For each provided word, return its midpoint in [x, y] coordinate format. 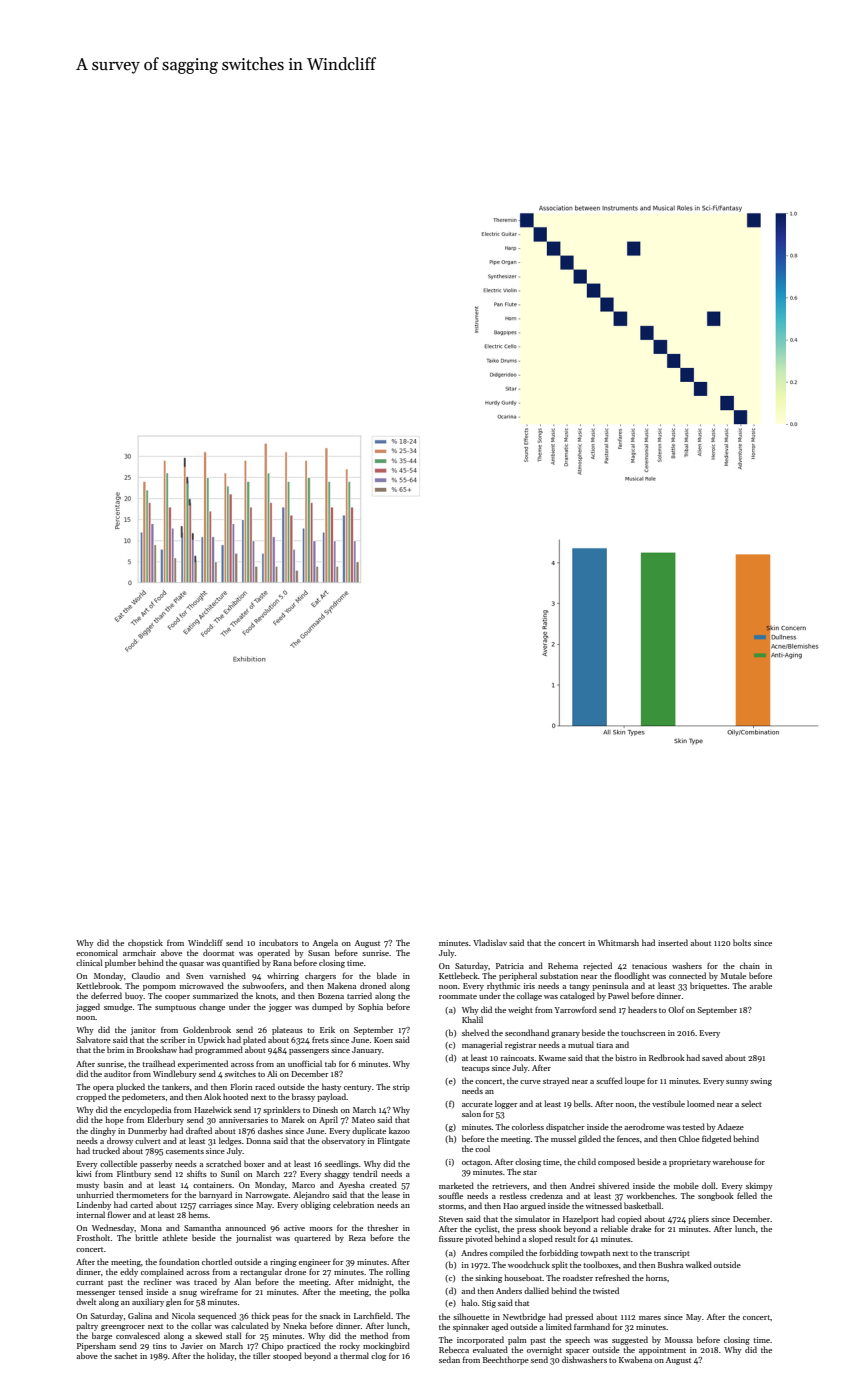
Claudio [146, 975]
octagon [476, 1163]
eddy [129, 1272]
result [565, 1238]
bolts [742, 942]
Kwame [552, 1058]
